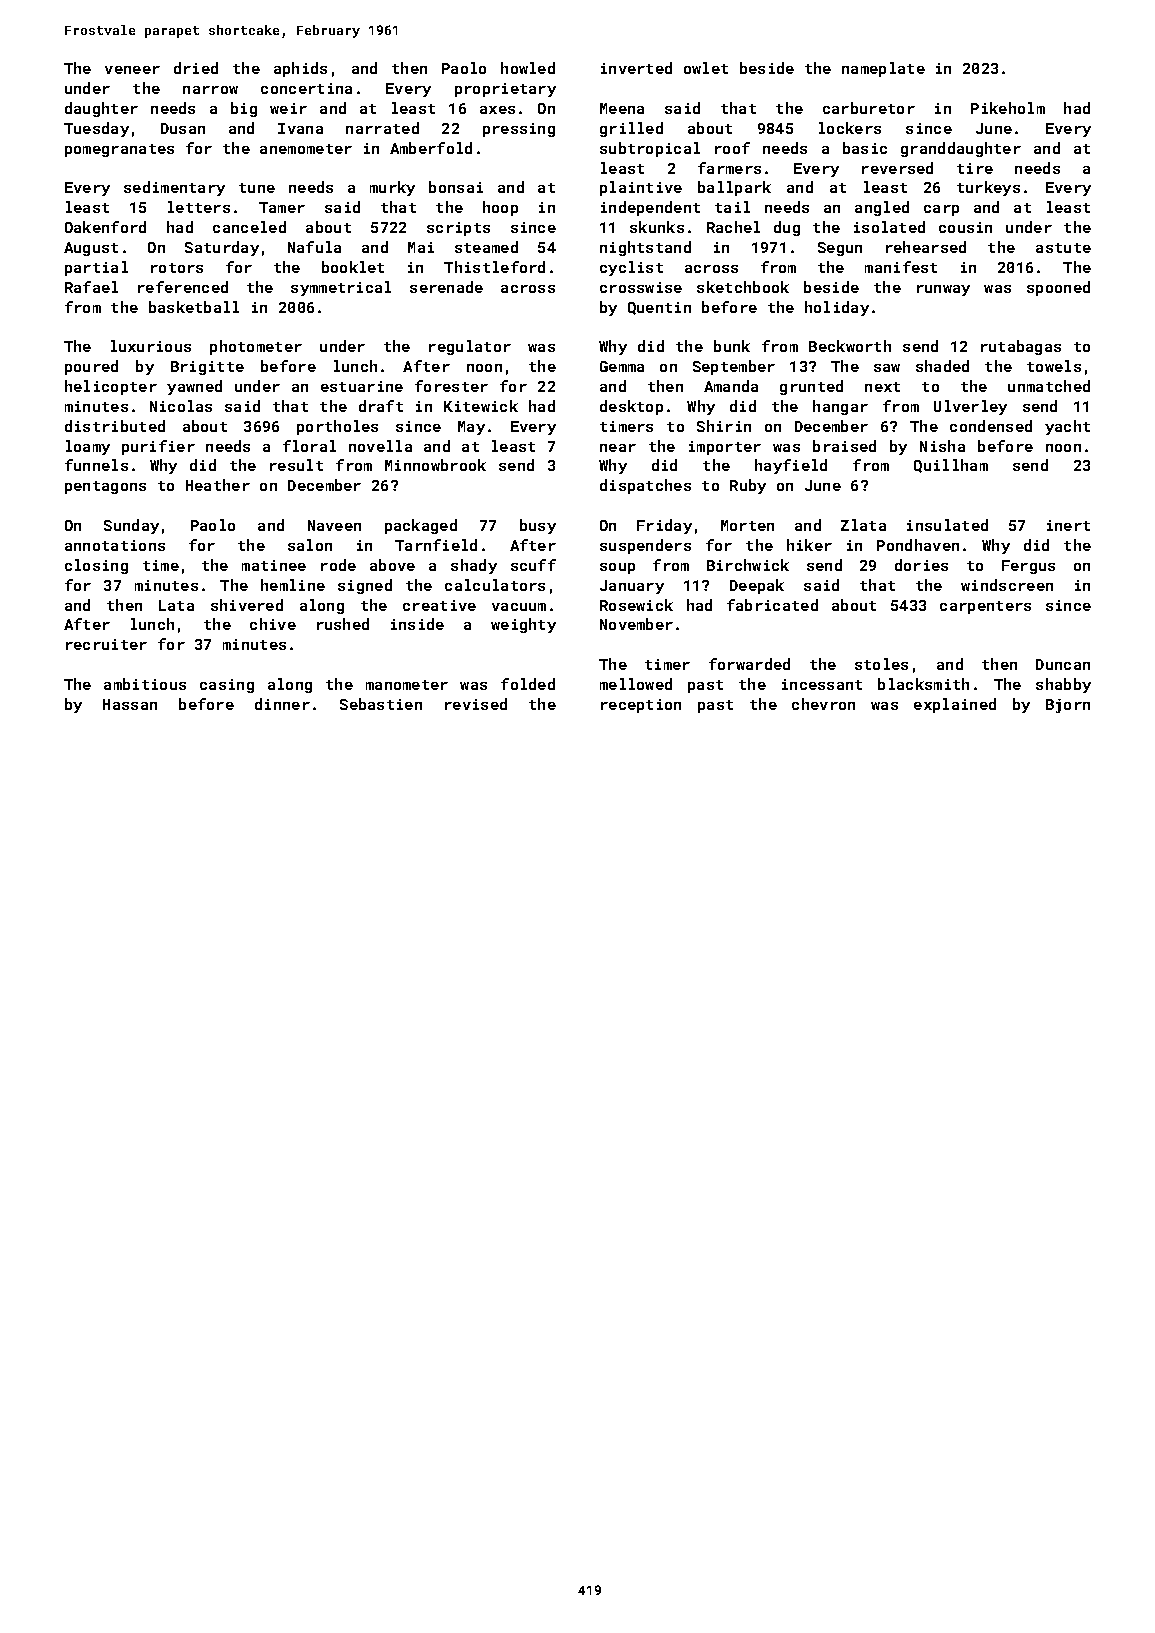 Image resolution: width=1155 pixels, height=1633 pixels. I want to click on bonsai, so click(456, 187).
